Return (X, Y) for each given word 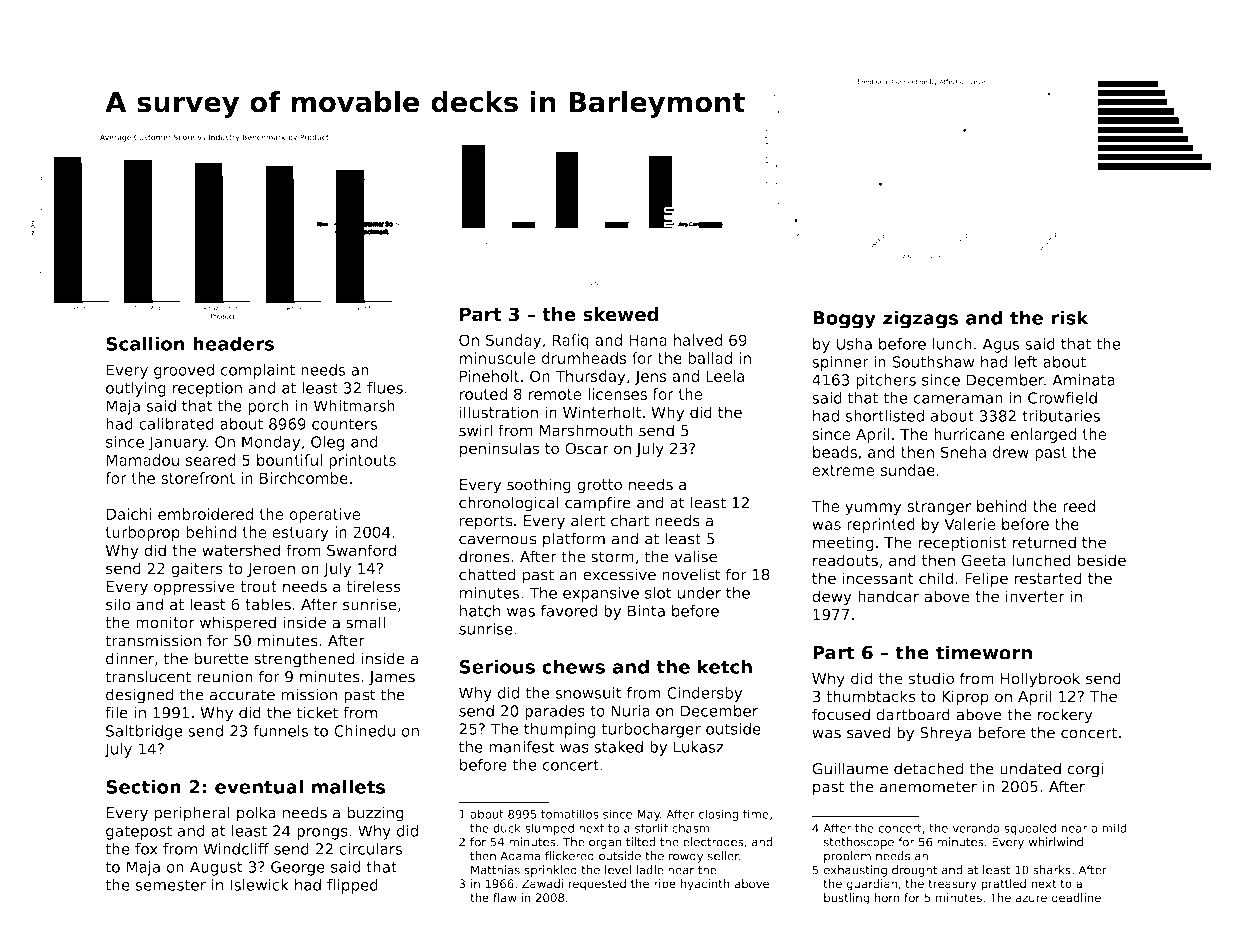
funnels (280, 731)
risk (1069, 317)
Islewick (259, 885)
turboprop (143, 533)
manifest (521, 747)
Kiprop (965, 697)
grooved (184, 371)
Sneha (963, 452)
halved (698, 340)
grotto (599, 486)
